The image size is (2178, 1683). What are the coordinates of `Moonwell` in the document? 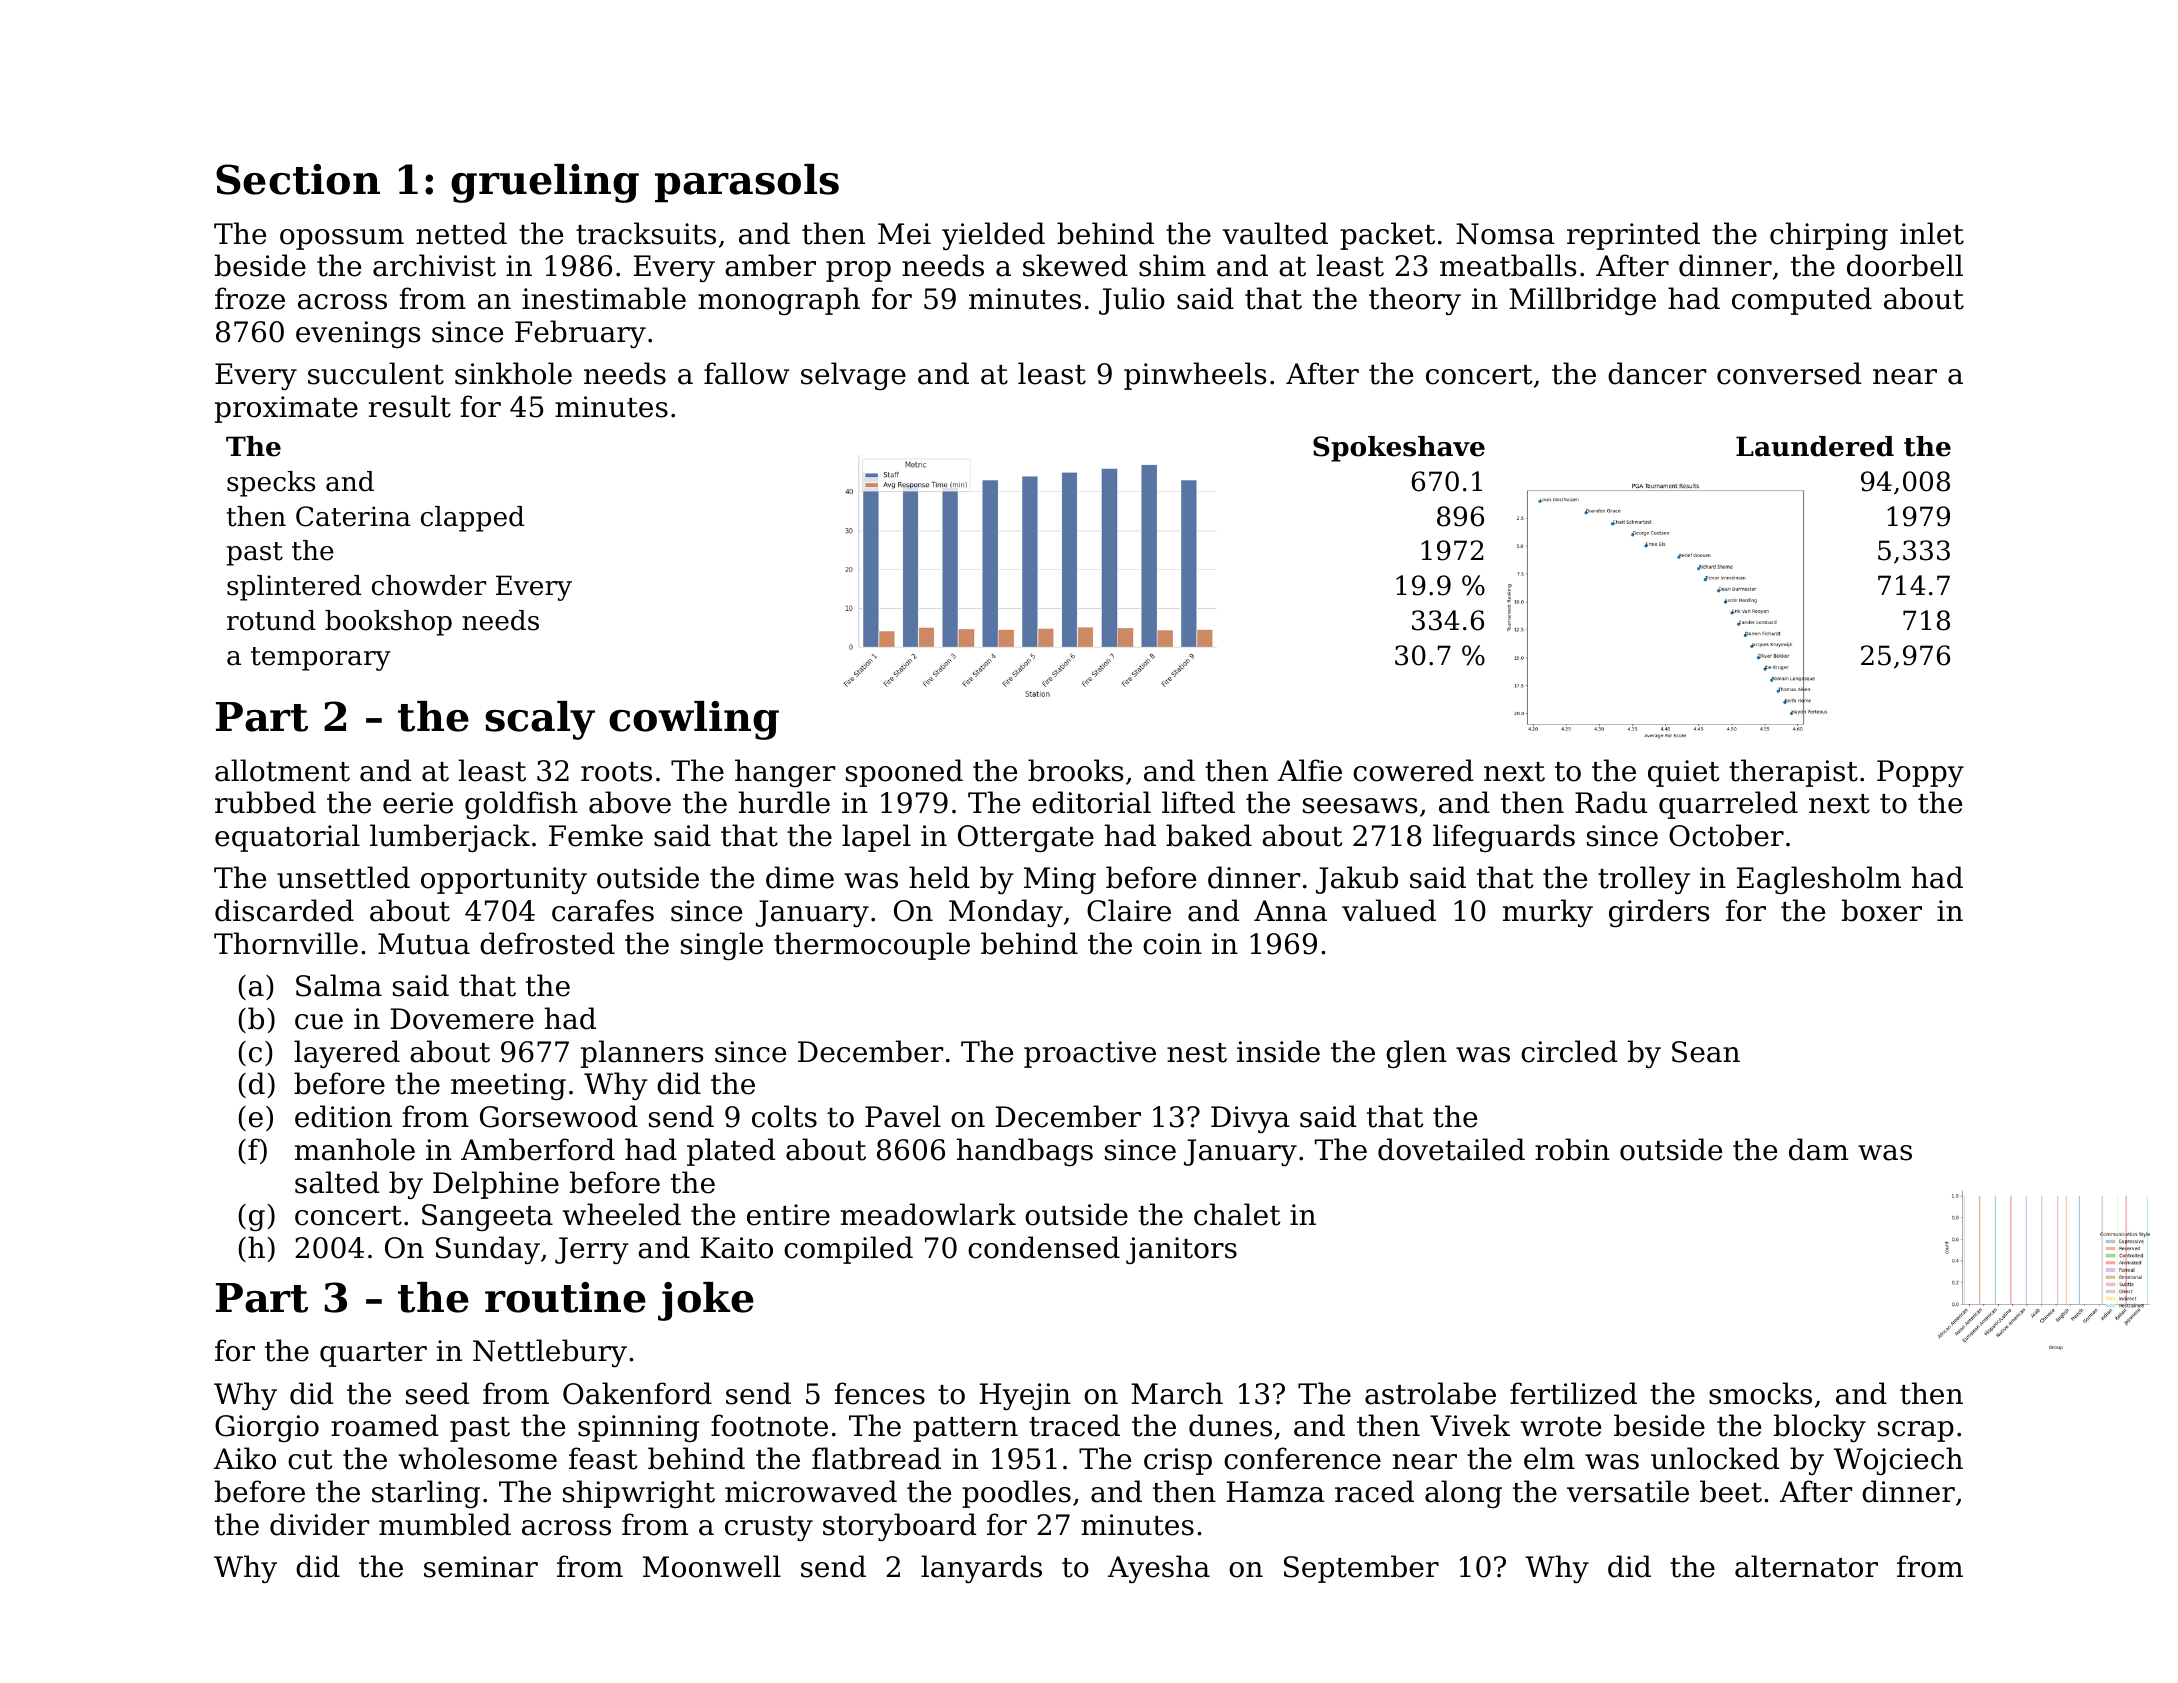 It's located at (712, 1566).
